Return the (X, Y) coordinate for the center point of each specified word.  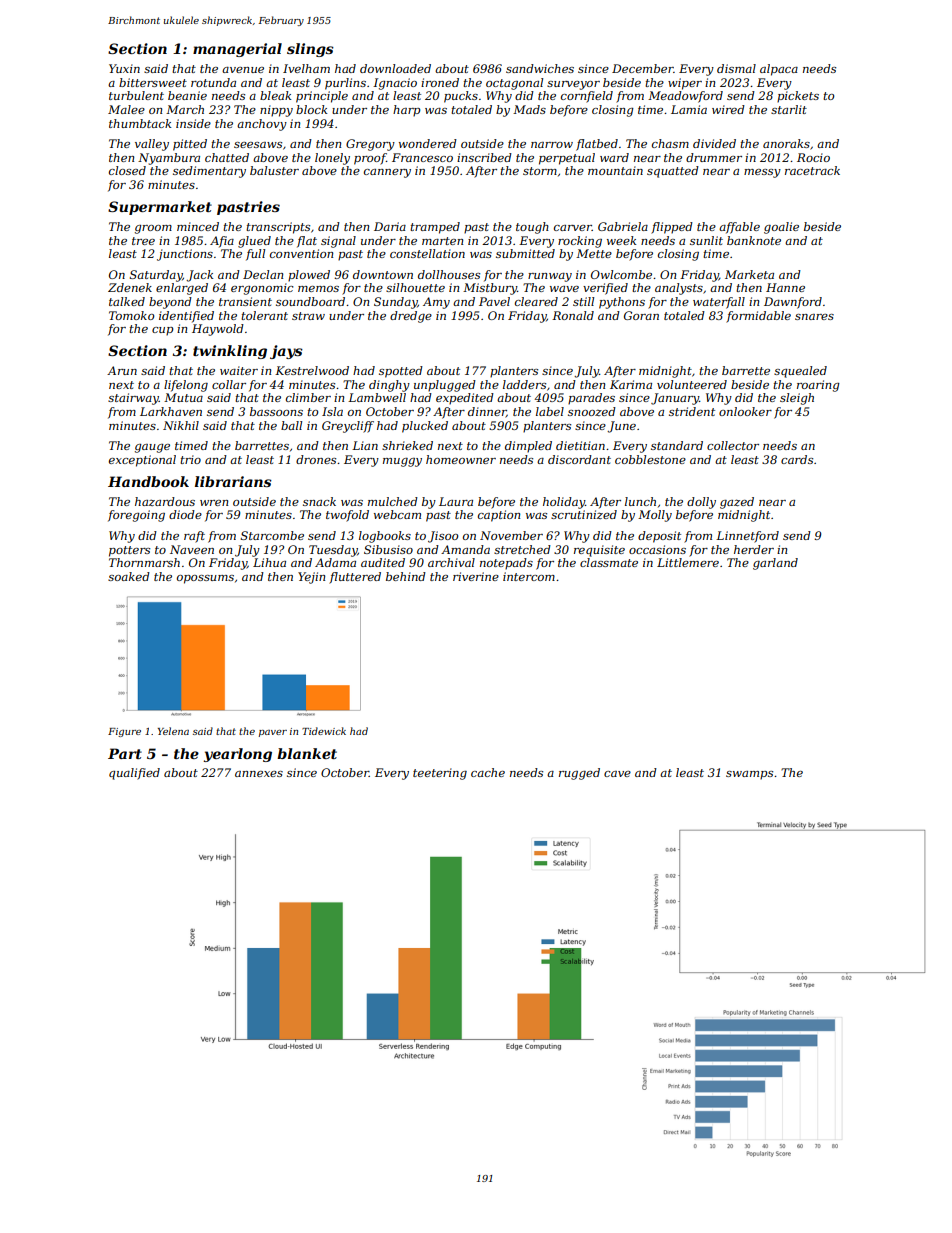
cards (797, 459)
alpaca (779, 70)
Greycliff (348, 427)
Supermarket (160, 208)
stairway (133, 399)
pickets (798, 97)
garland (775, 564)
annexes (259, 774)
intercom (529, 576)
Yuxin (124, 68)
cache (488, 772)
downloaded (395, 68)
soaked (129, 576)
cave (617, 774)
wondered (428, 143)
